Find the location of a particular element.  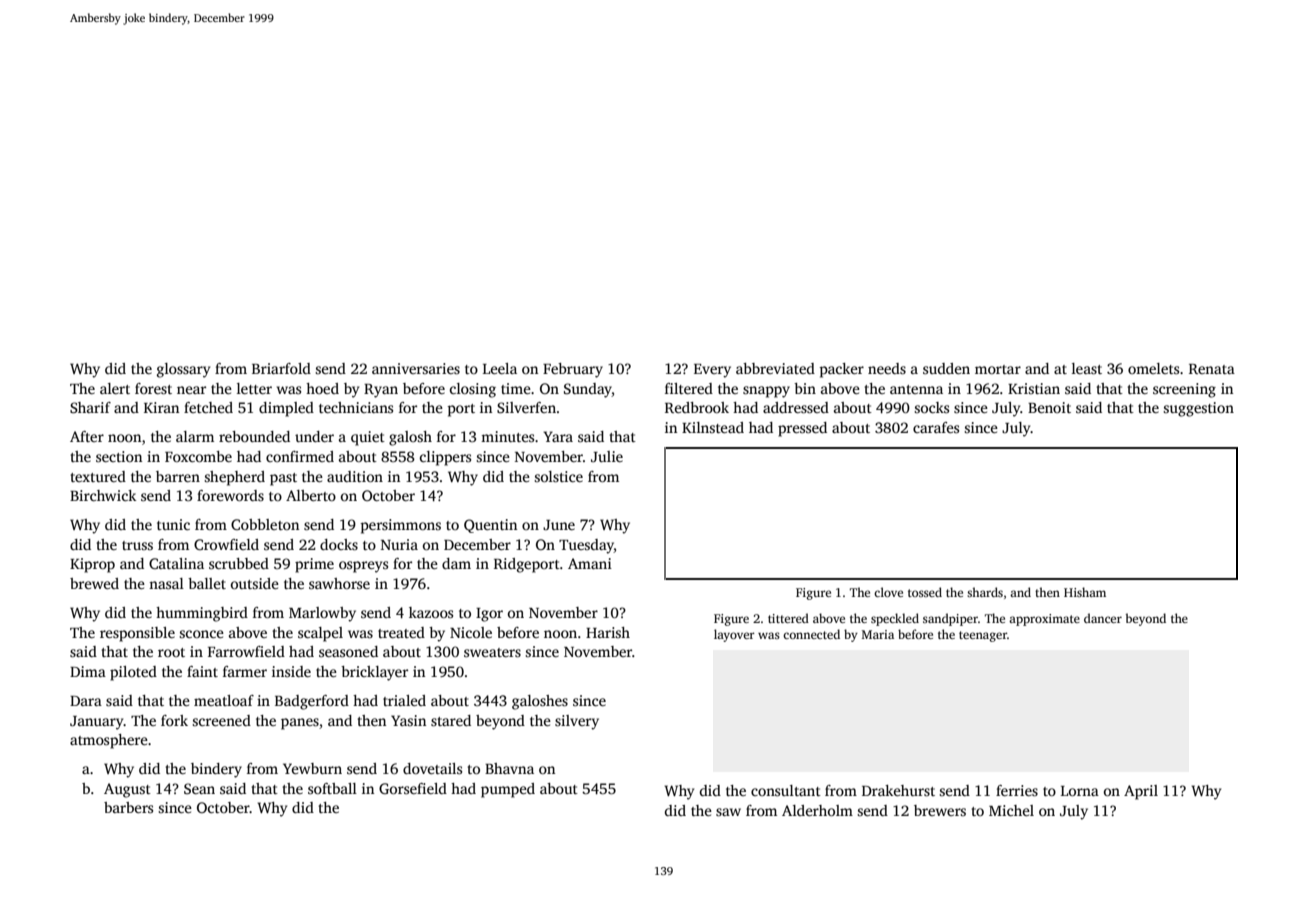

abbreviated is located at coordinates (775, 368).
